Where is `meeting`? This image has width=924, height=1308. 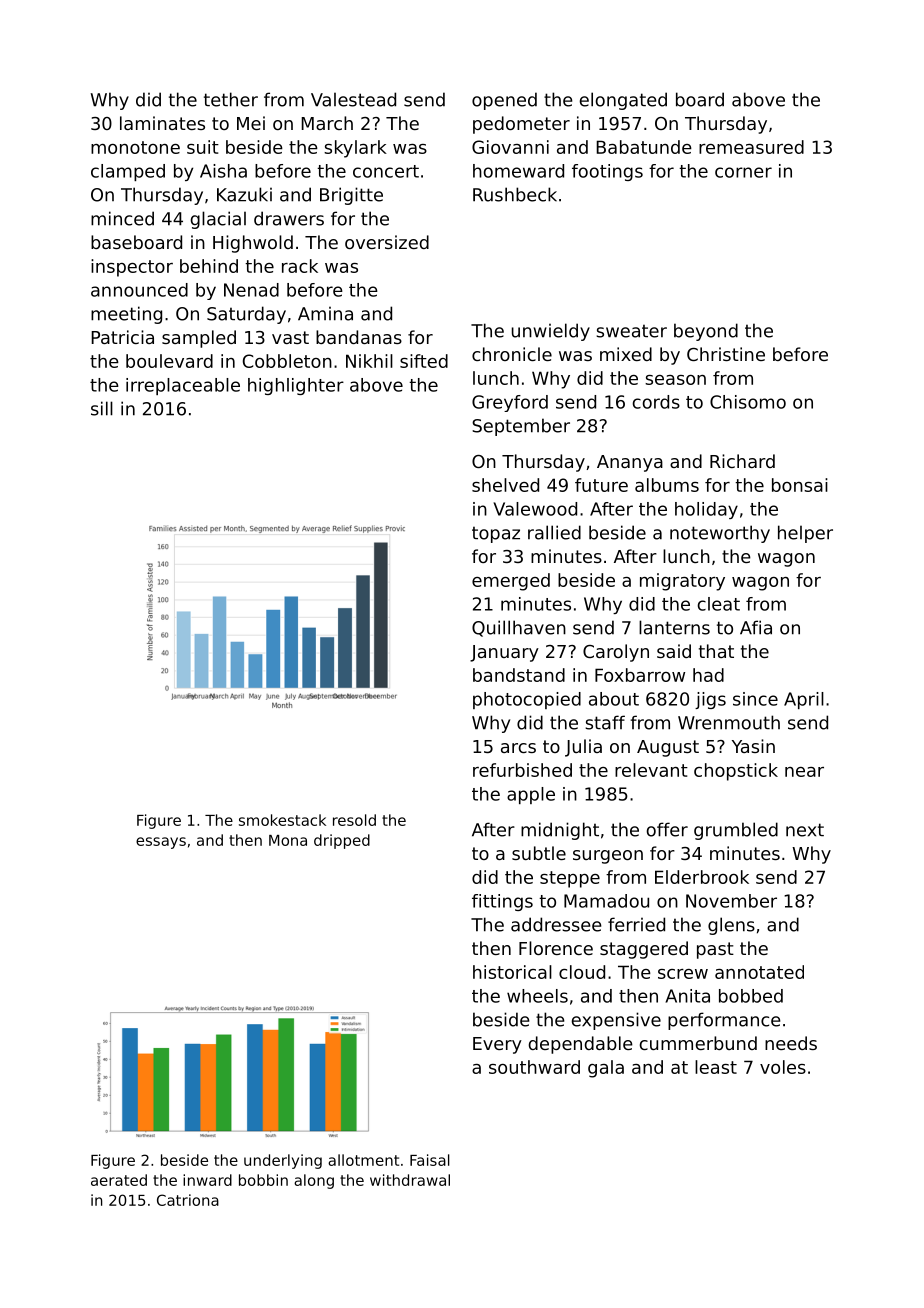
meeting is located at coordinates (126, 315).
